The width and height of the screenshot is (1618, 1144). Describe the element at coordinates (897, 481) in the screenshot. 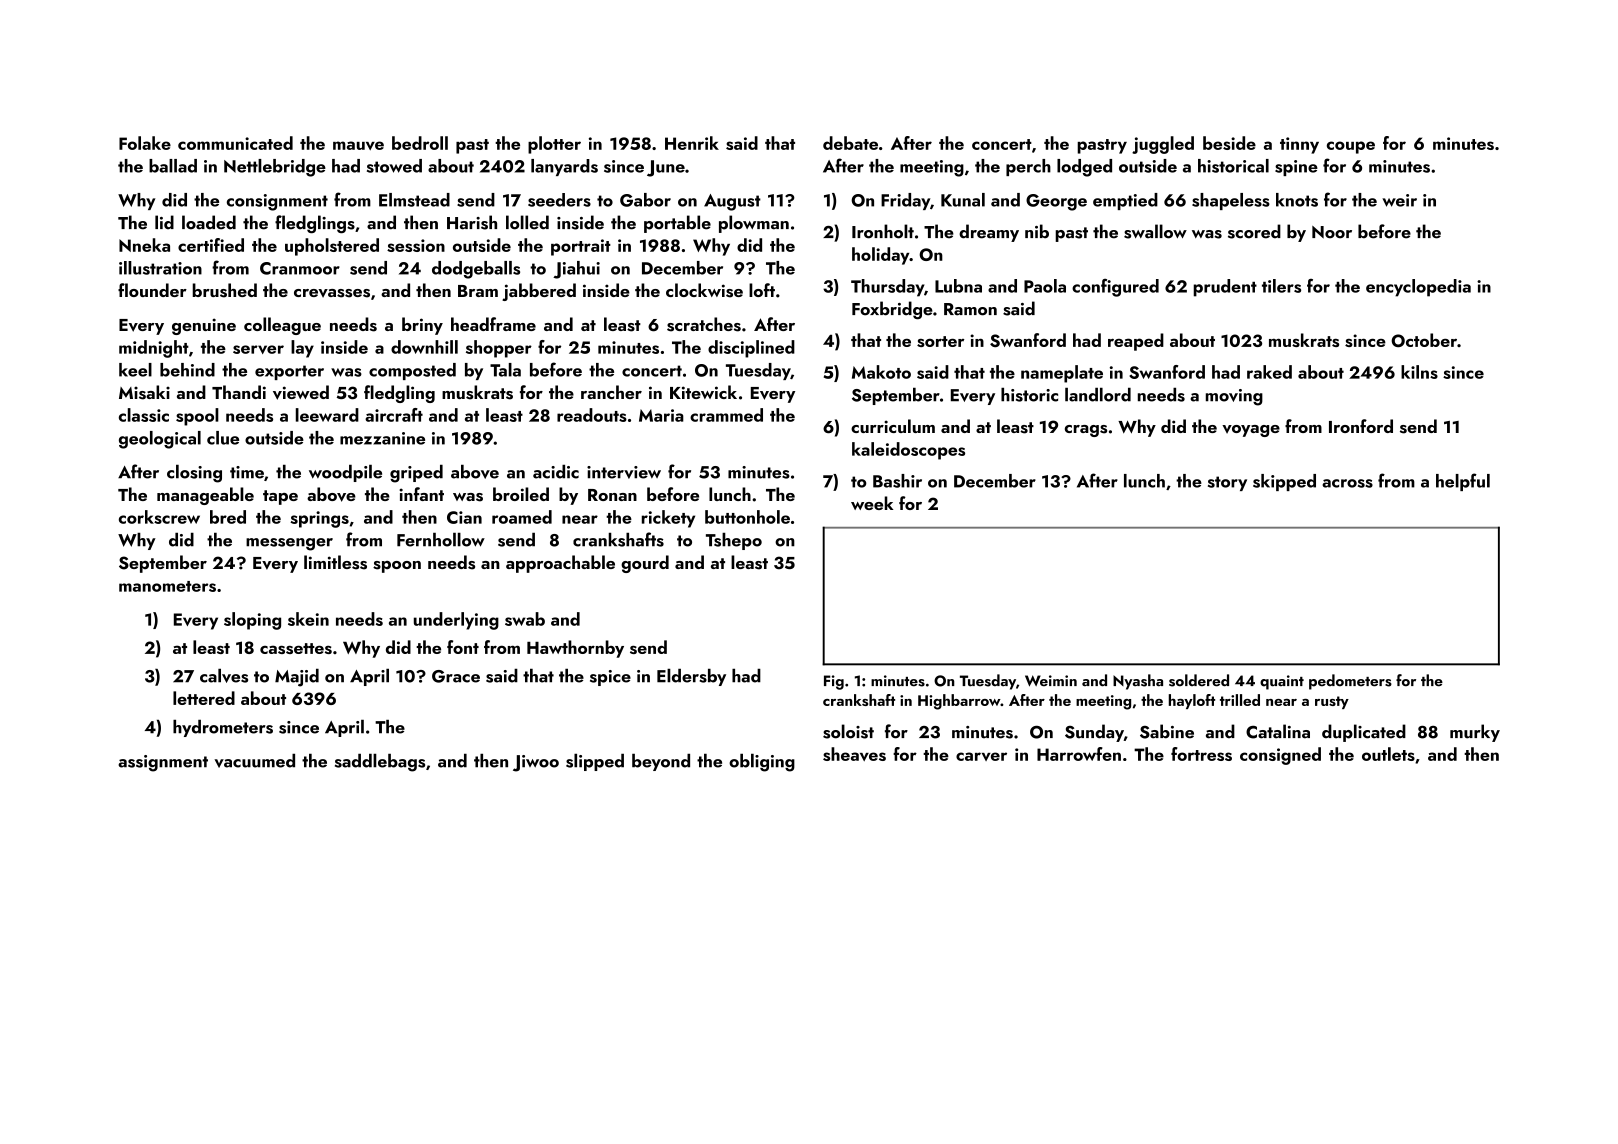

I see `Bashir` at that location.
